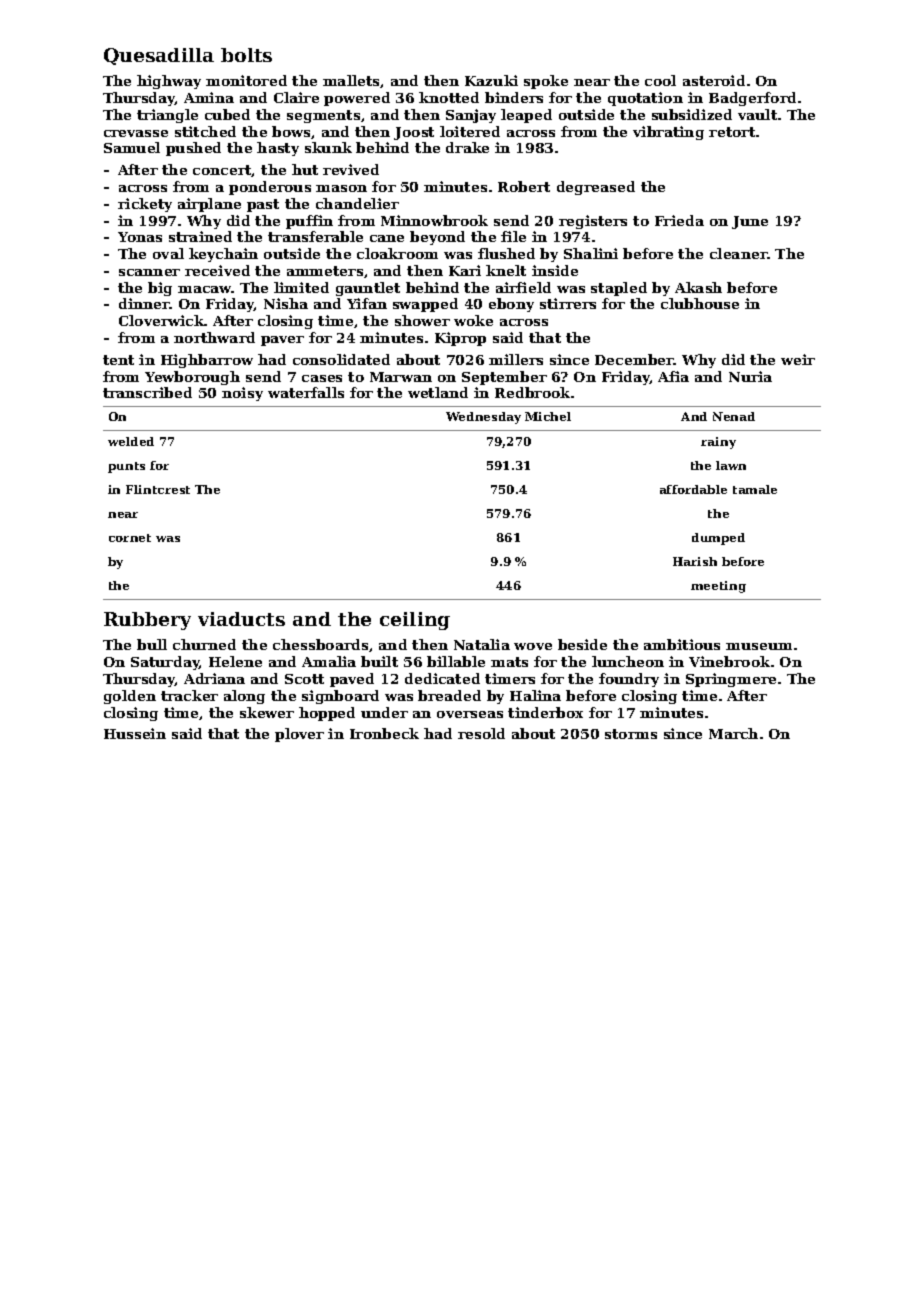  Describe the element at coordinates (214, 337) in the page. I see `northward` at that location.
